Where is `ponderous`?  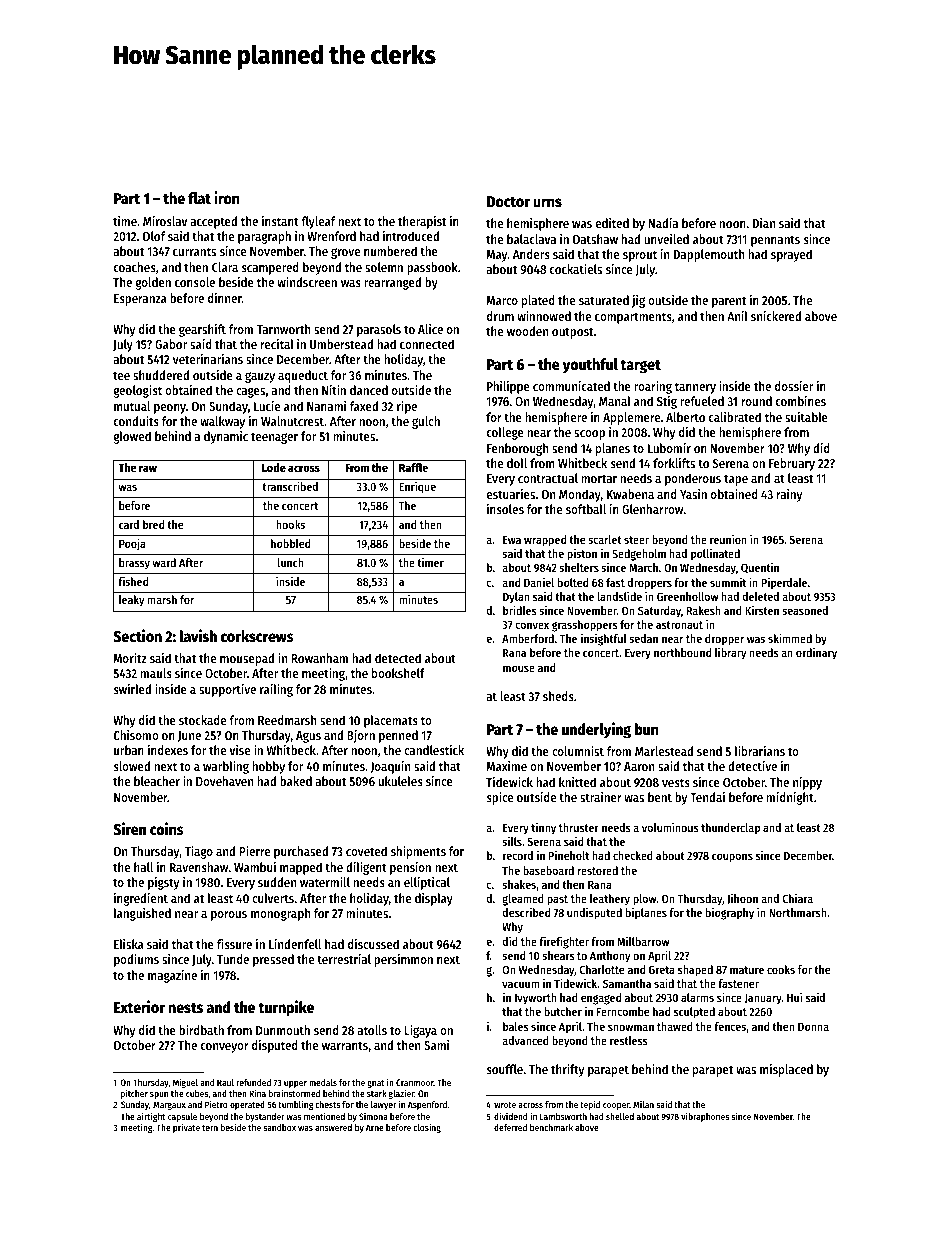 ponderous is located at coordinates (693, 479).
